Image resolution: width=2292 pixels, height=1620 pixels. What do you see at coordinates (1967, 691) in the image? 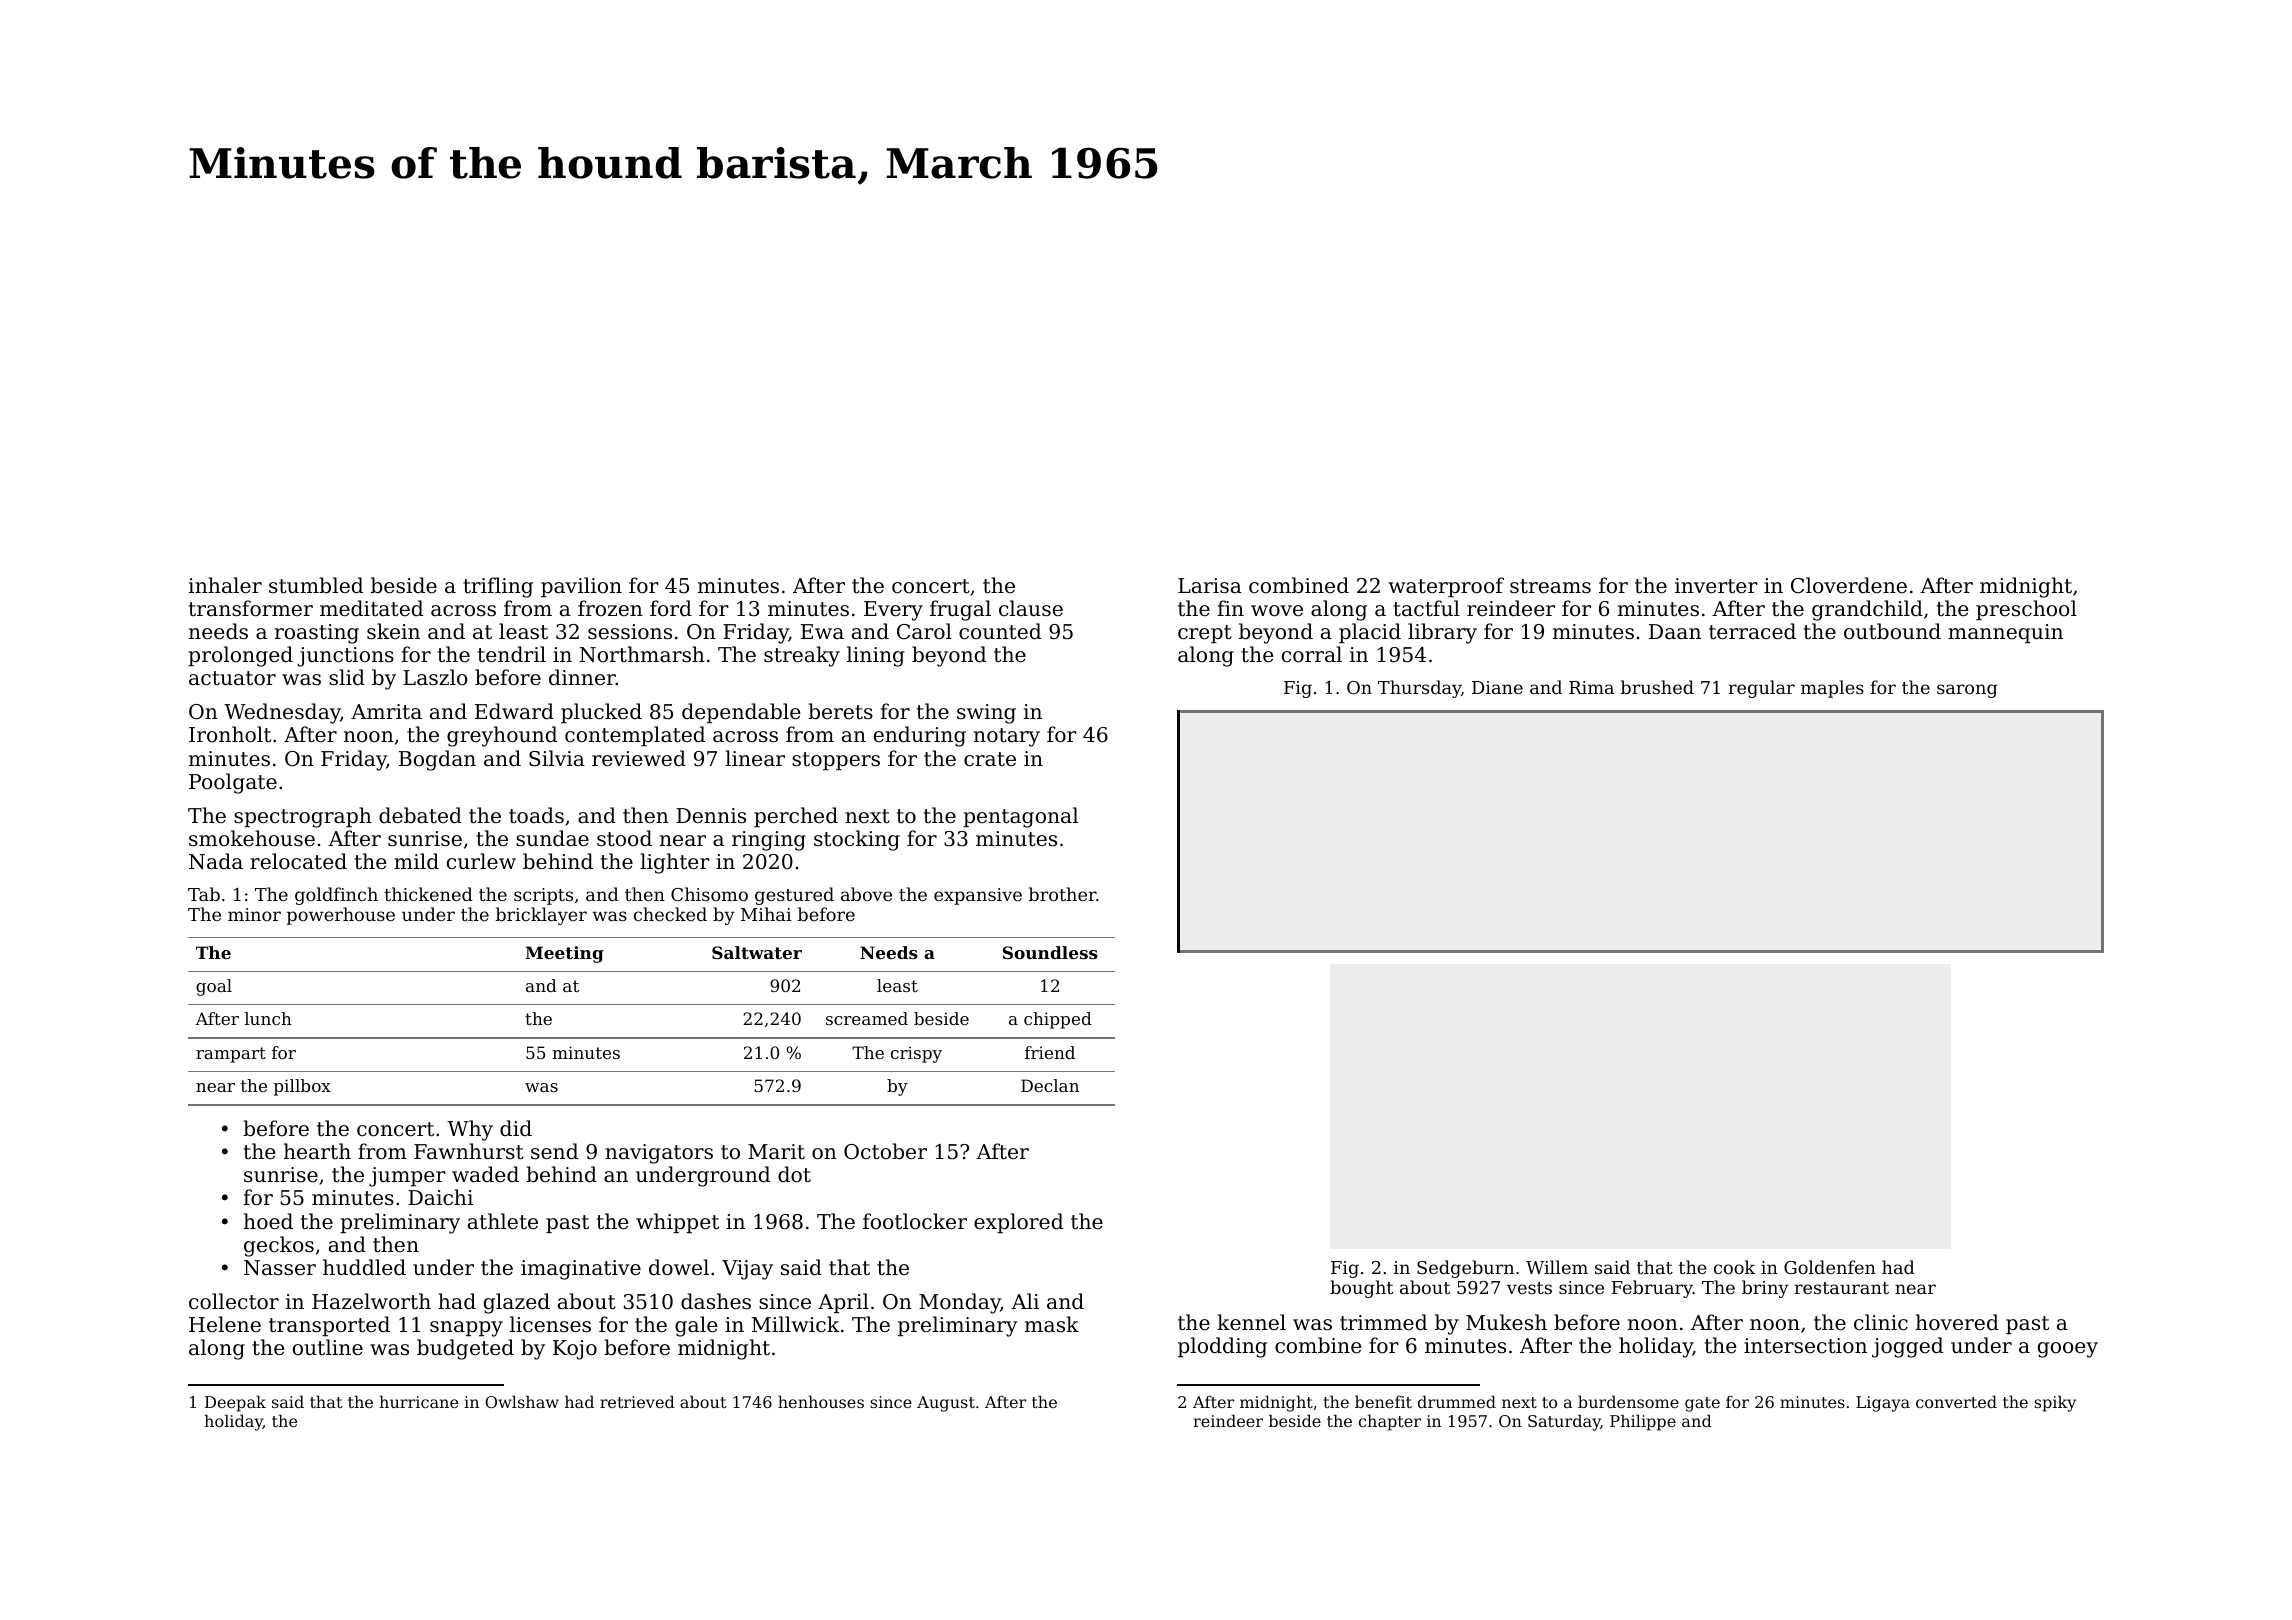
I see `sarong` at bounding box center [1967, 691].
